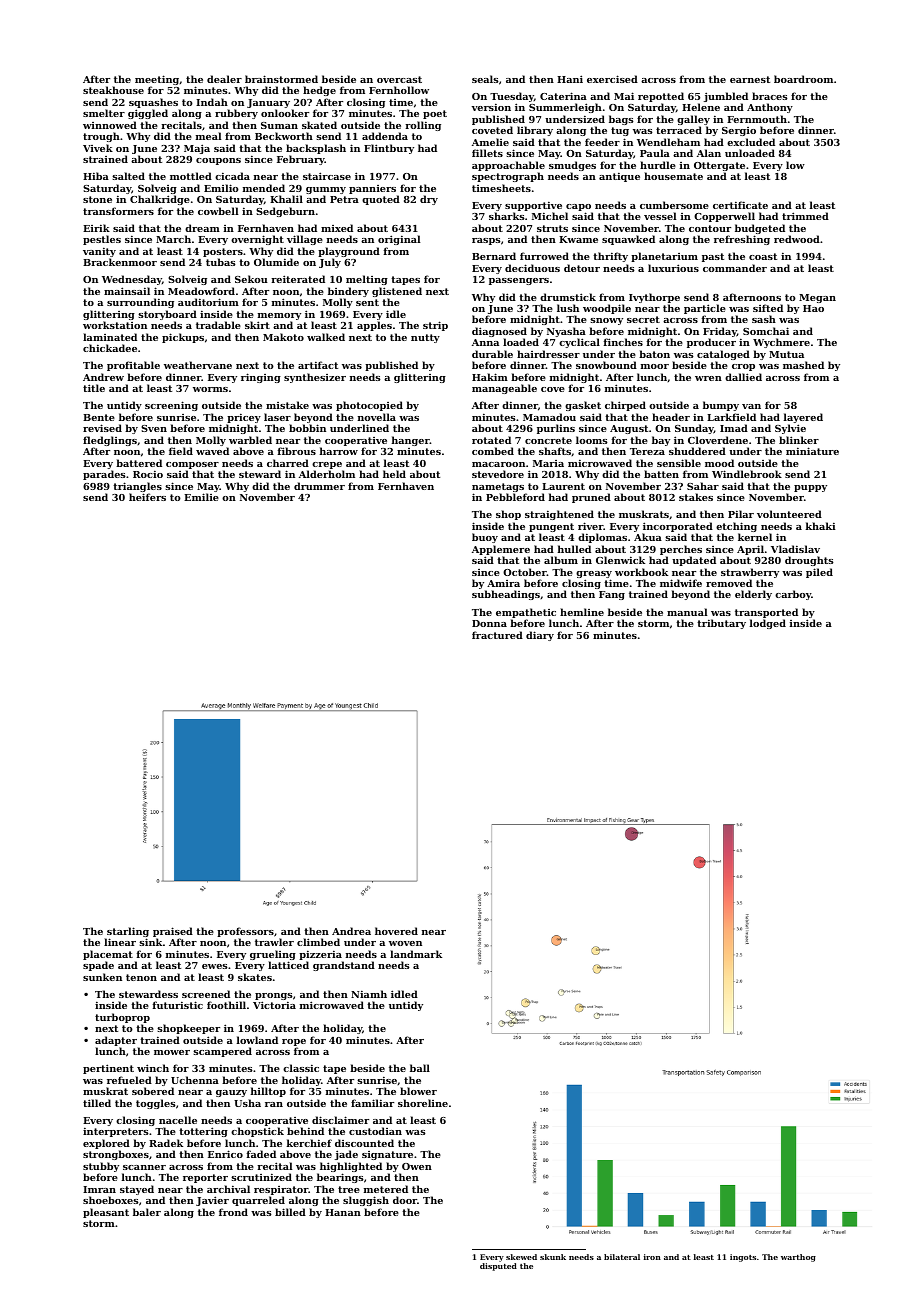  I want to click on panniers, so click(372, 189).
